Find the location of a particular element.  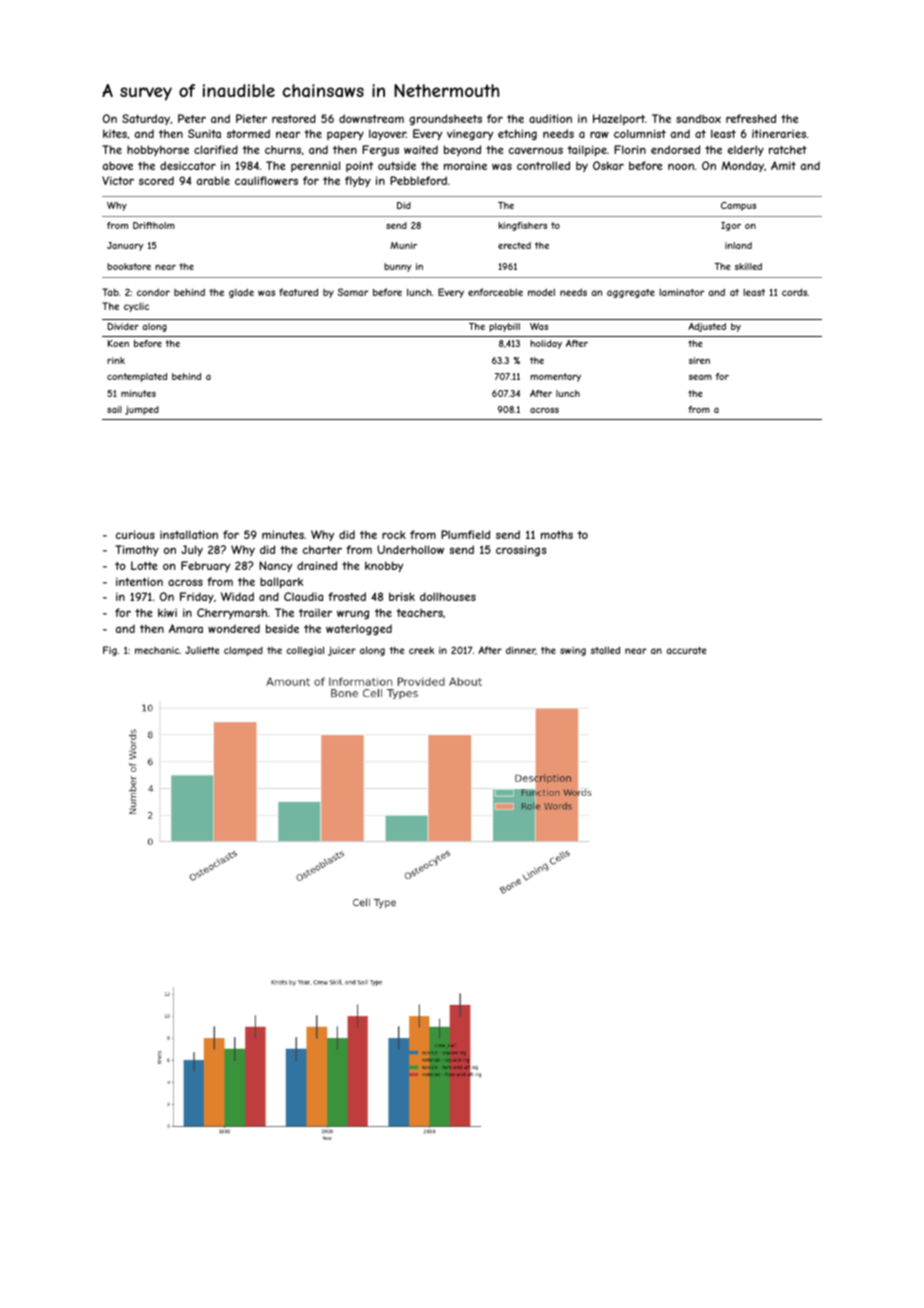

clarified is located at coordinates (216, 149).
